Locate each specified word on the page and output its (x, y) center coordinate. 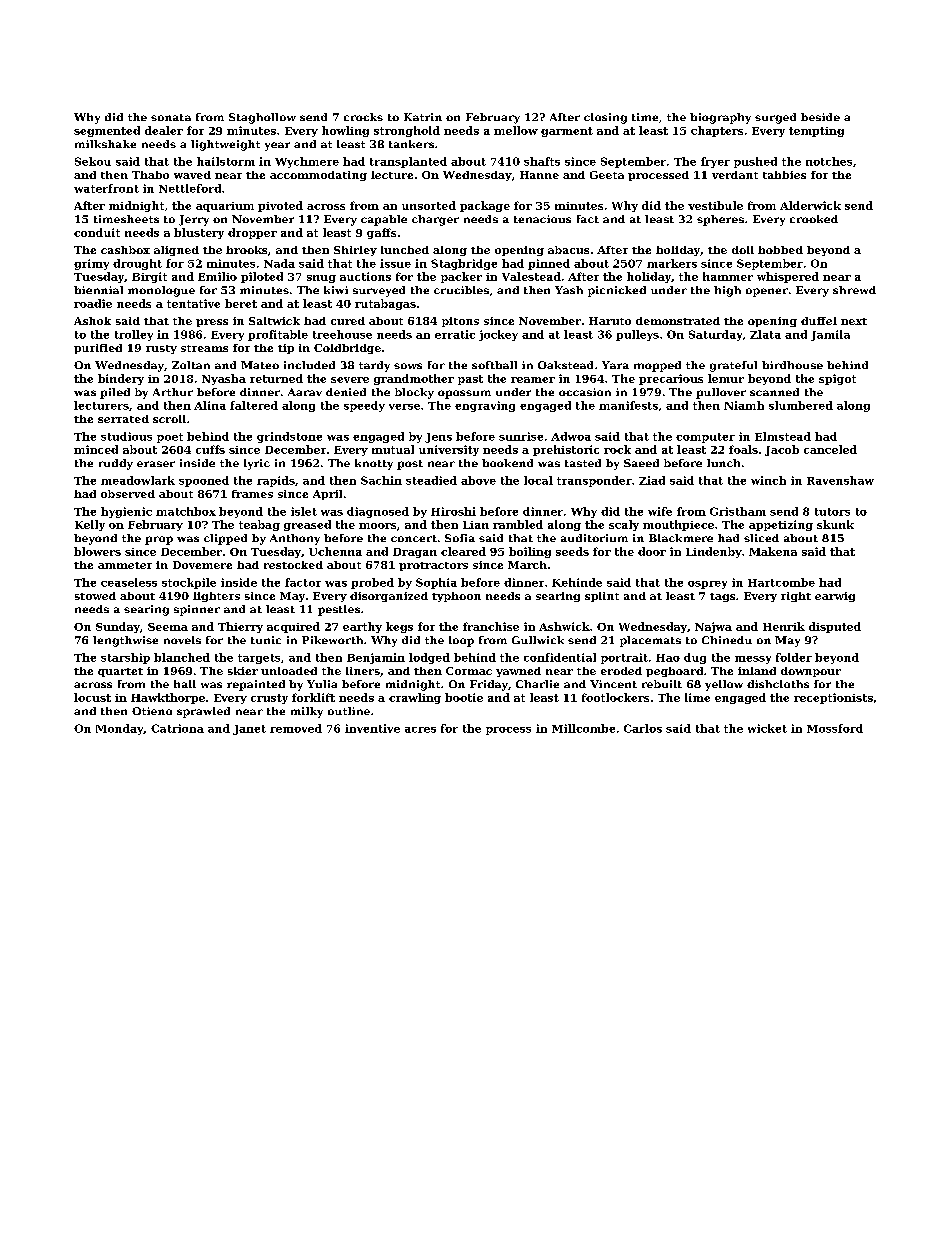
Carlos (643, 728)
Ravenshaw (840, 480)
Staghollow (262, 118)
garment (567, 132)
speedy (364, 406)
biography (720, 118)
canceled (830, 449)
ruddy (116, 464)
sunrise (521, 436)
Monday (120, 729)
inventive (372, 728)
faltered (254, 405)
